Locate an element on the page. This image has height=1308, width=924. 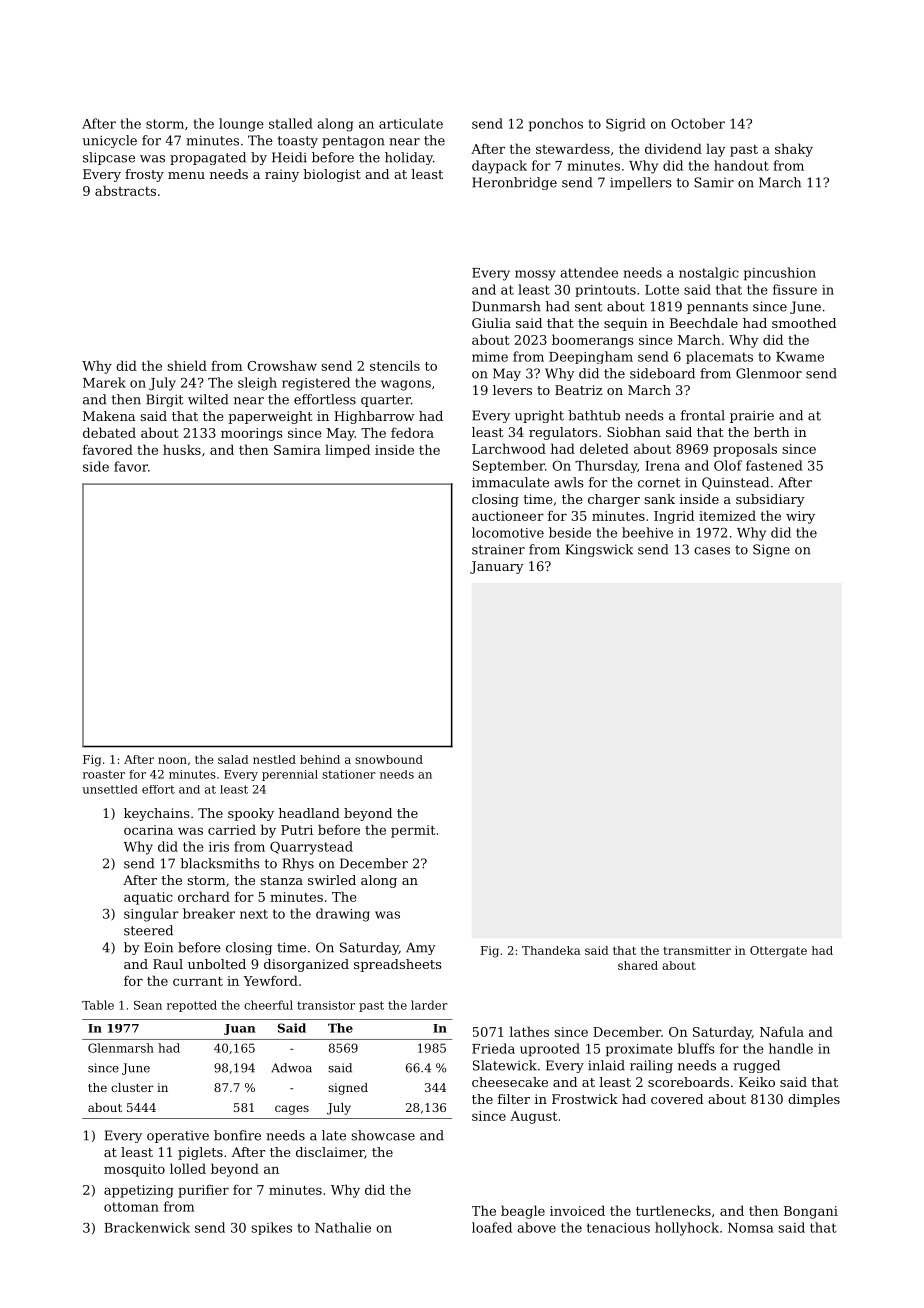
salad is located at coordinates (233, 759).
